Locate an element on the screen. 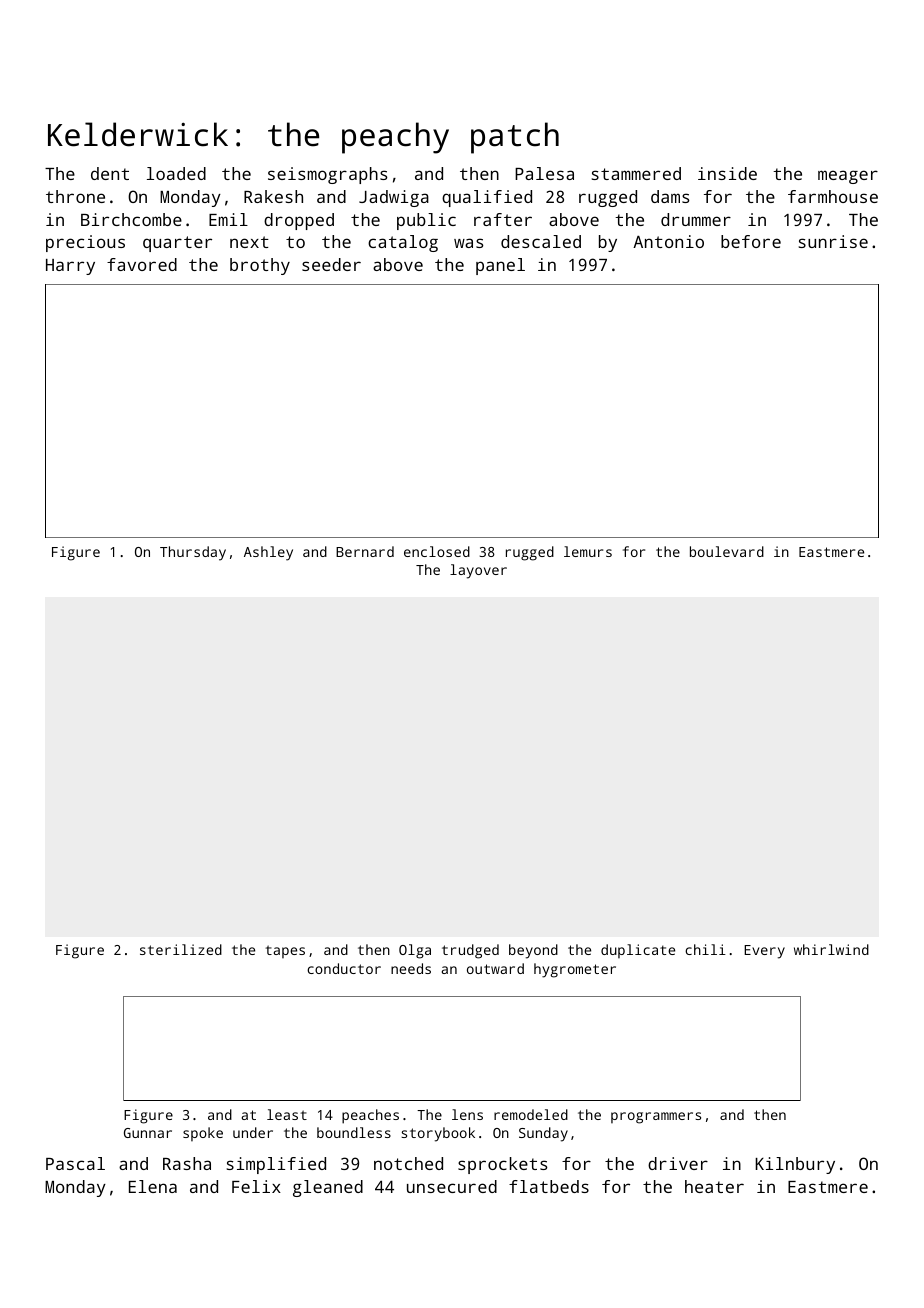  boulevard is located at coordinates (727, 551).
